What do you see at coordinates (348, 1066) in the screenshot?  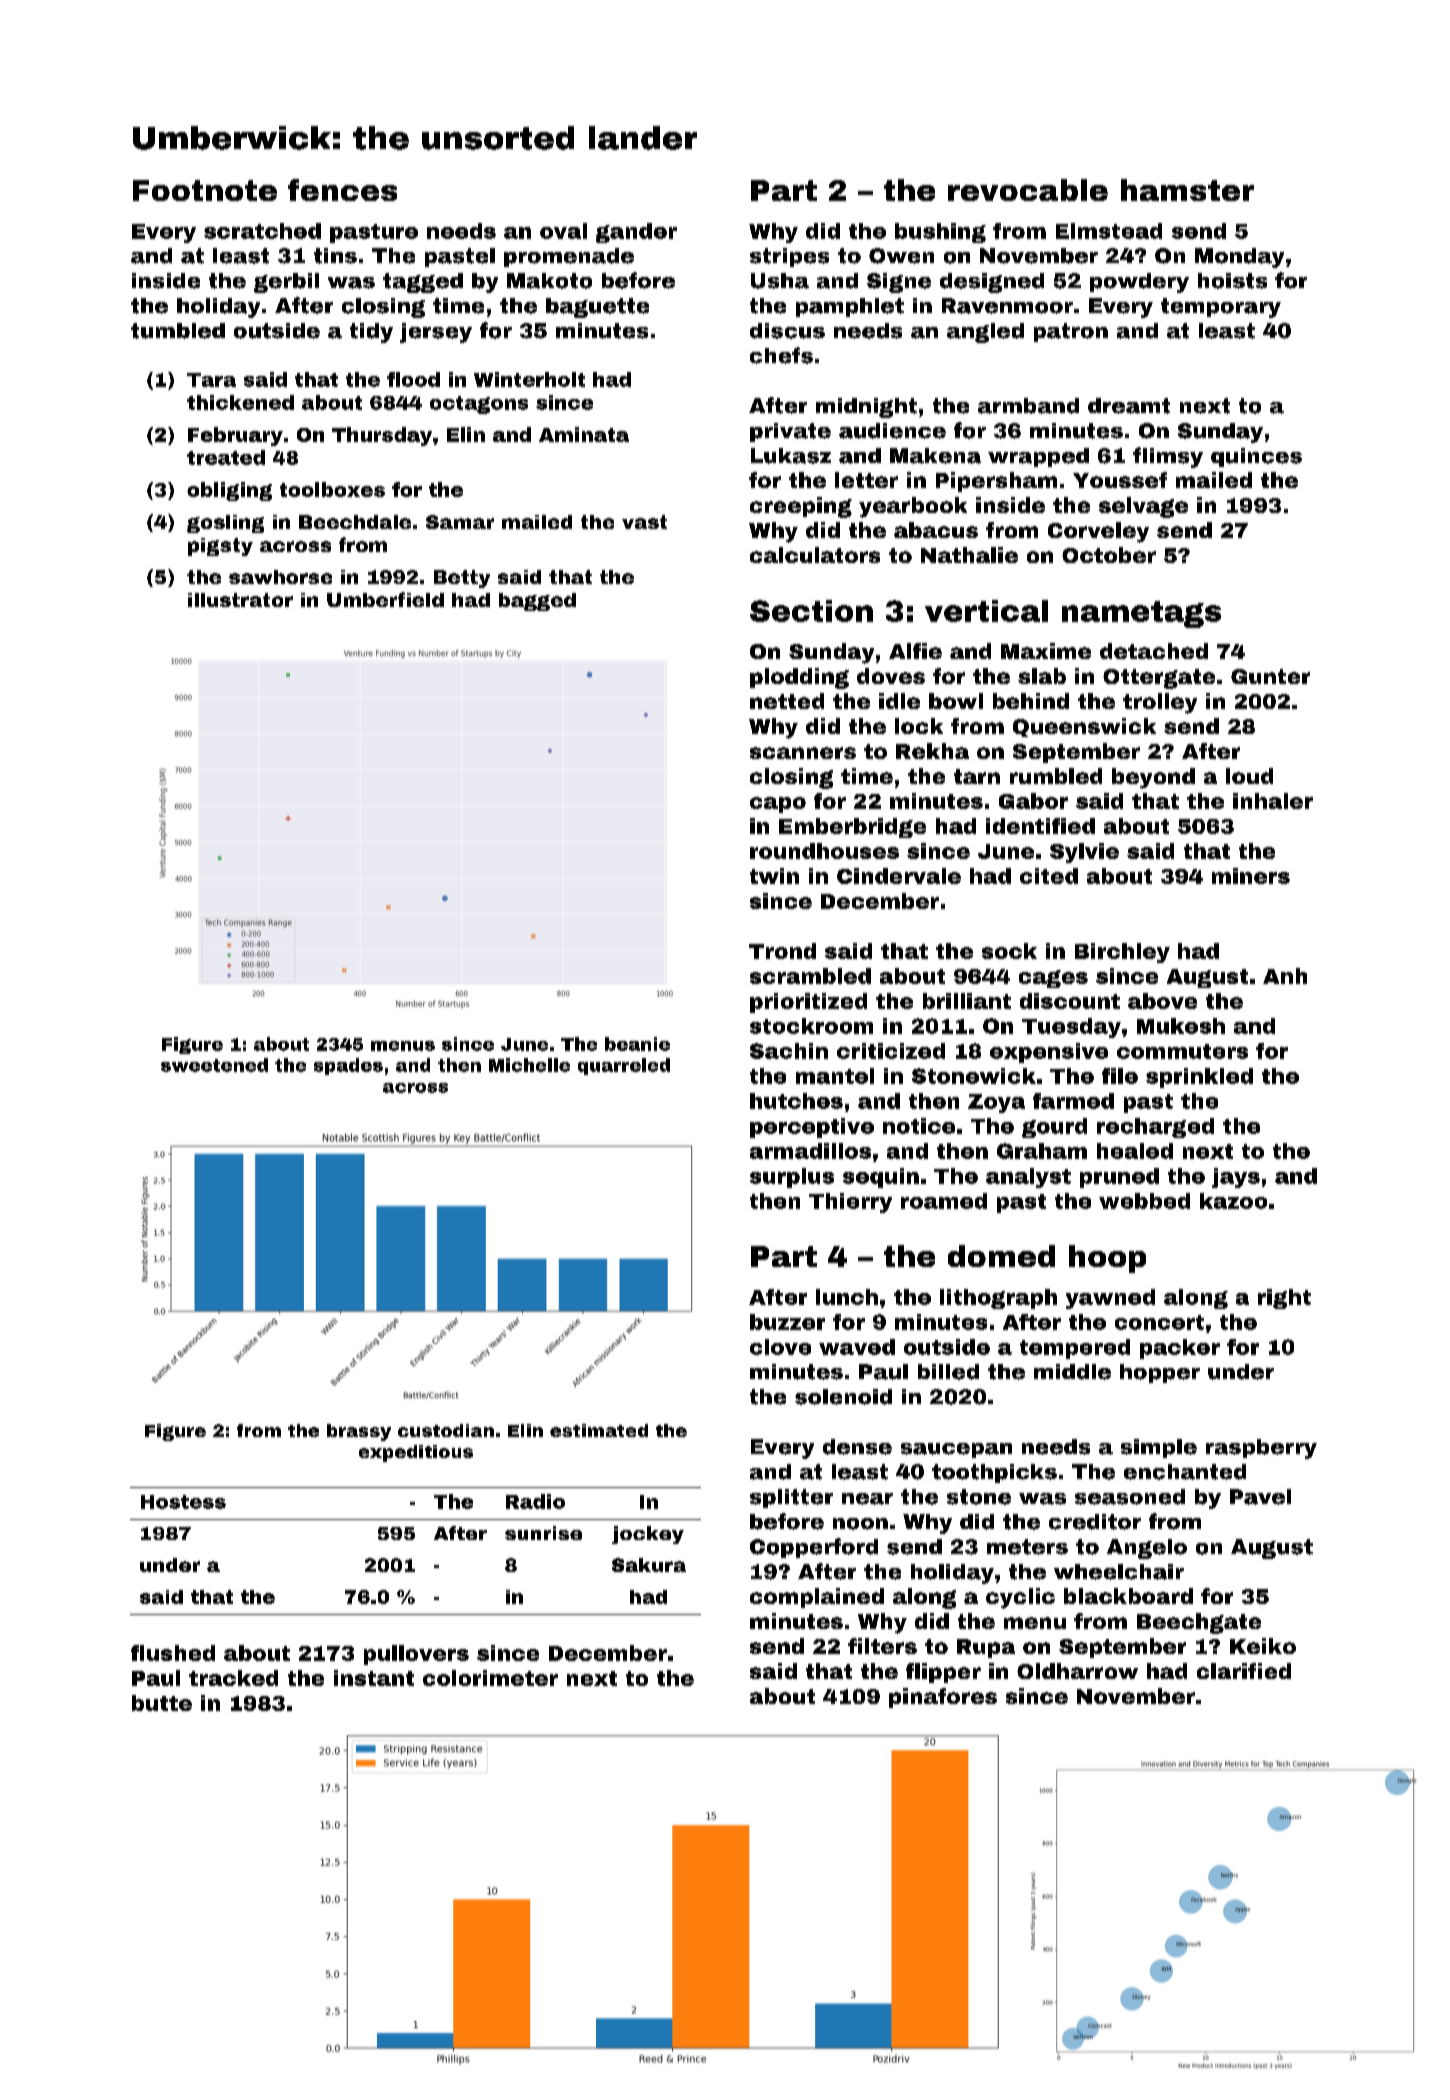 I see `spades` at bounding box center [348, 1066].
